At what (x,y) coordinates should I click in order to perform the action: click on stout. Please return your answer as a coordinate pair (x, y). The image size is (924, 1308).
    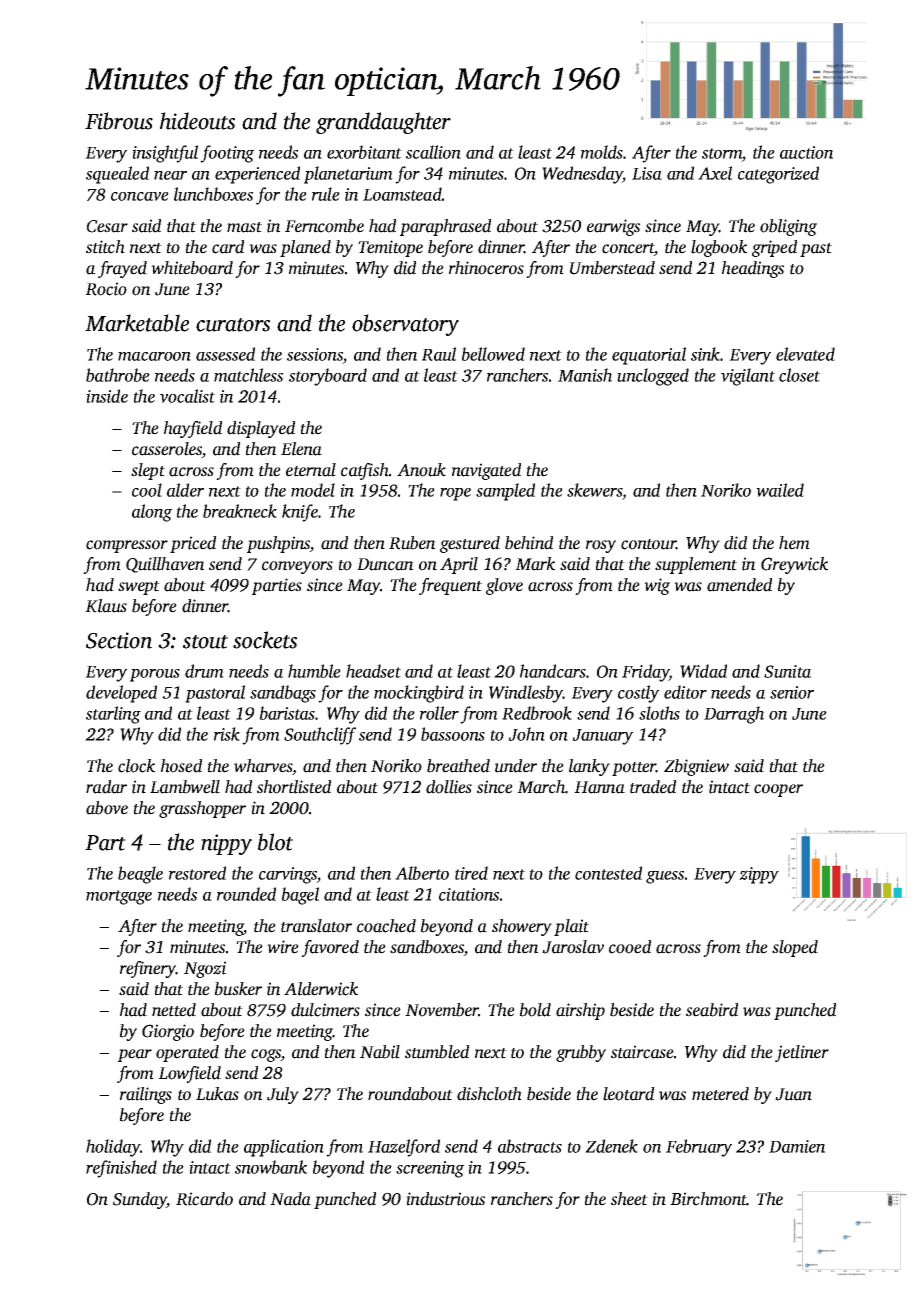
    Looking at the image, I should click on (205, 642).
